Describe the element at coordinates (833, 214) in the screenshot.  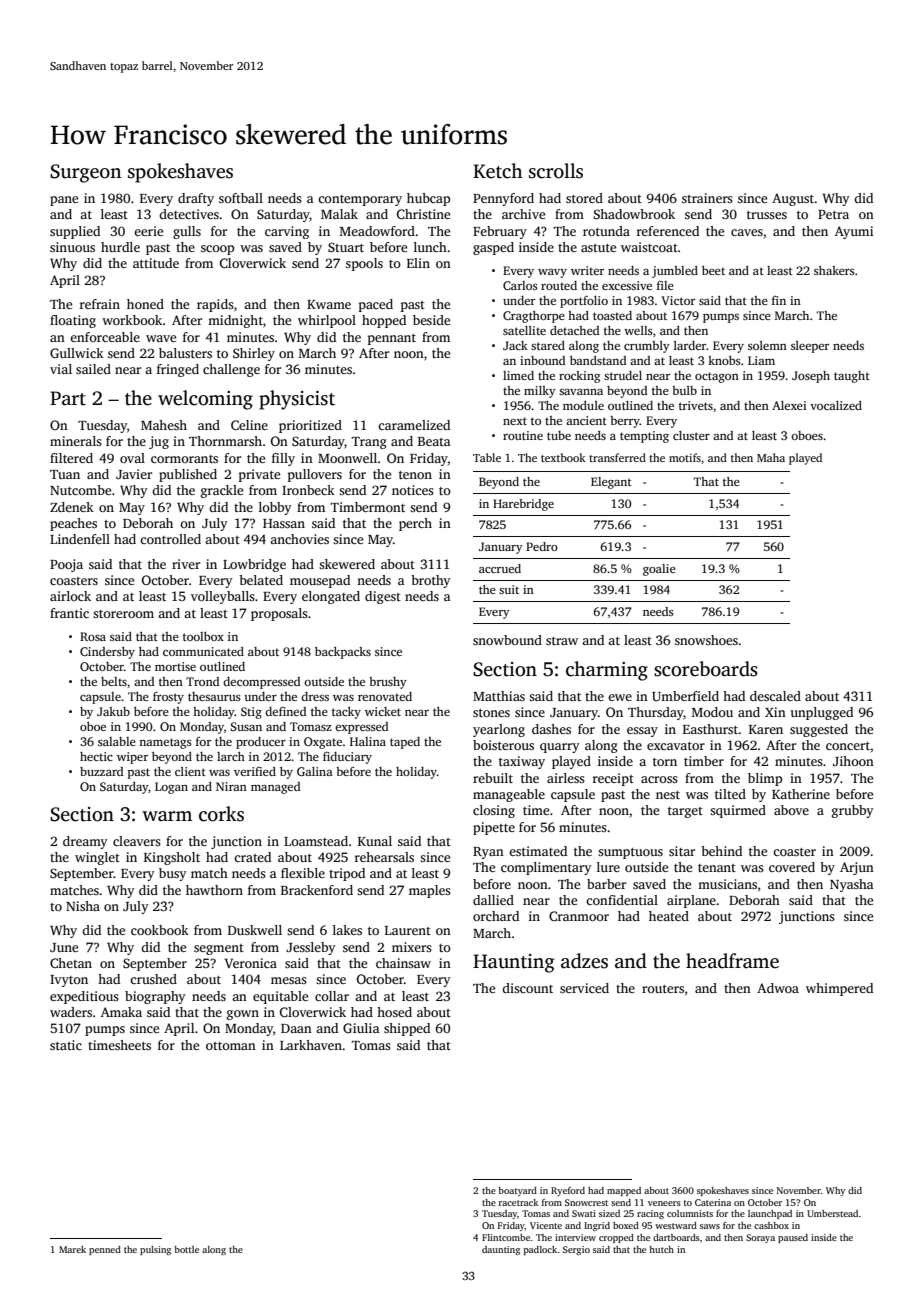
I see `Petra` at that location.
